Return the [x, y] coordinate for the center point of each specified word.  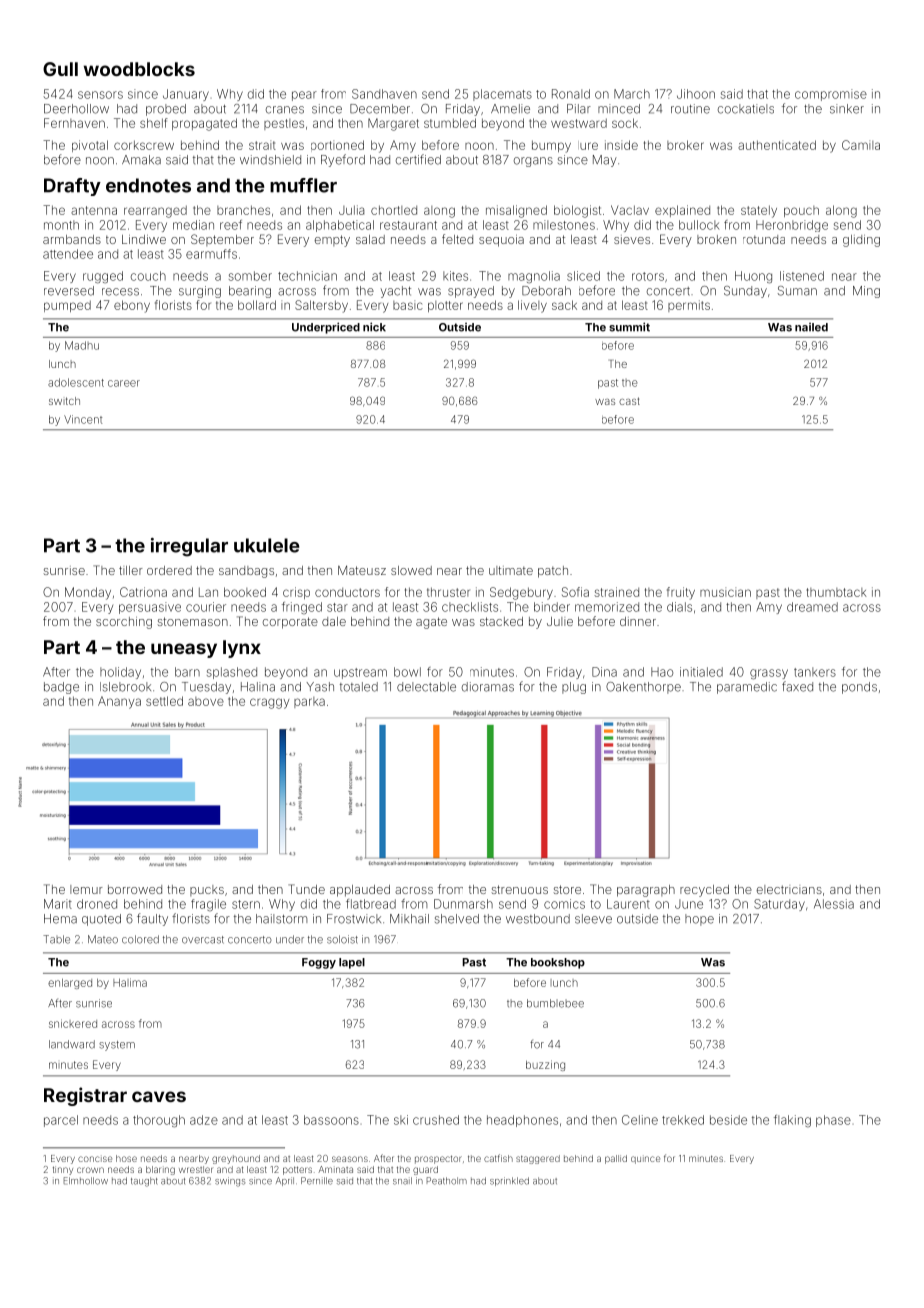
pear [304, 96]
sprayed [471, 292]
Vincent [83, 419]
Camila [861, 145]
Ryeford [343, 160]
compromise [831, 95]
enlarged [70, 984]
